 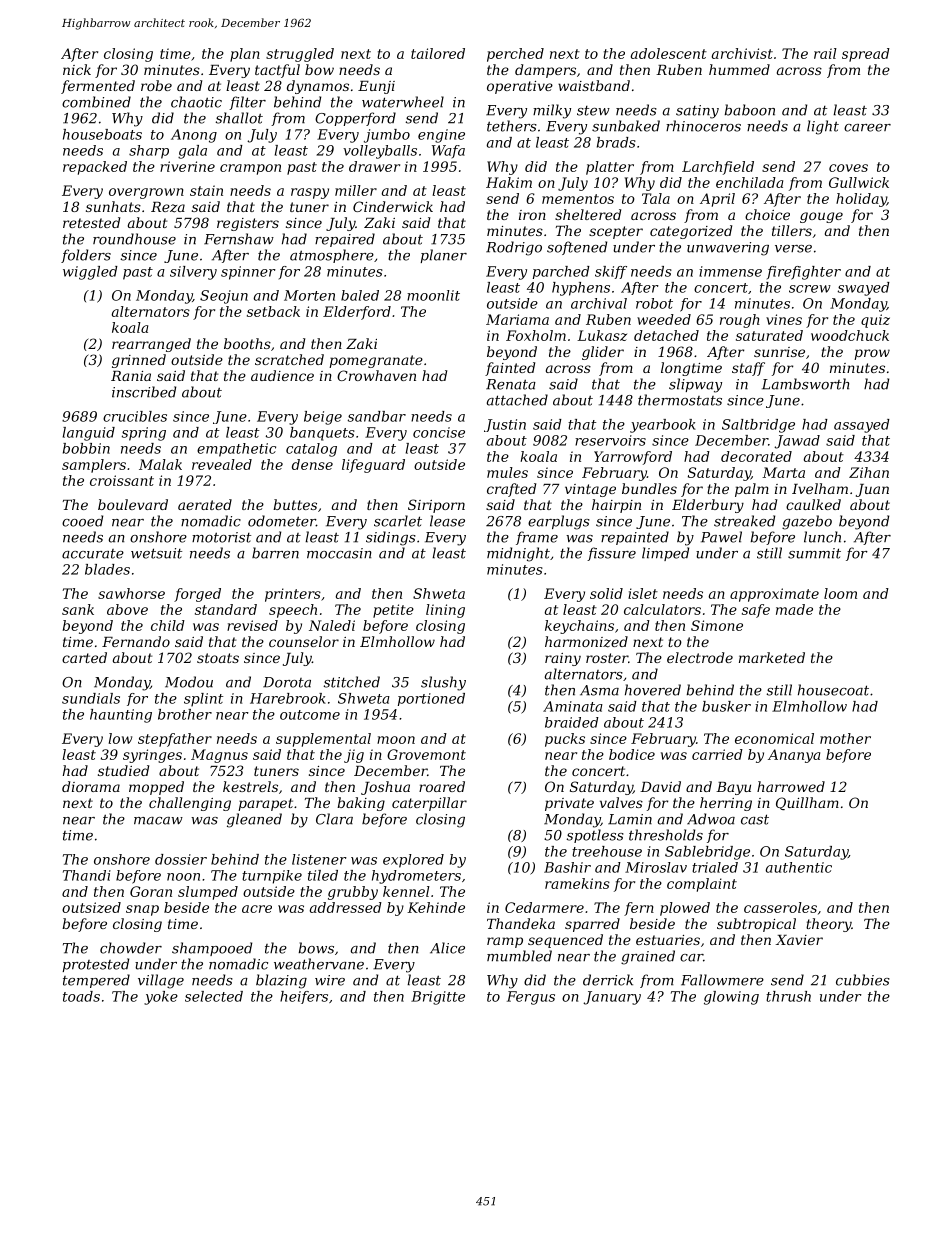 What do you see at coordinates (160, 464) in the screenshot?
I see `Malak` at bounding box center [160, 464].
